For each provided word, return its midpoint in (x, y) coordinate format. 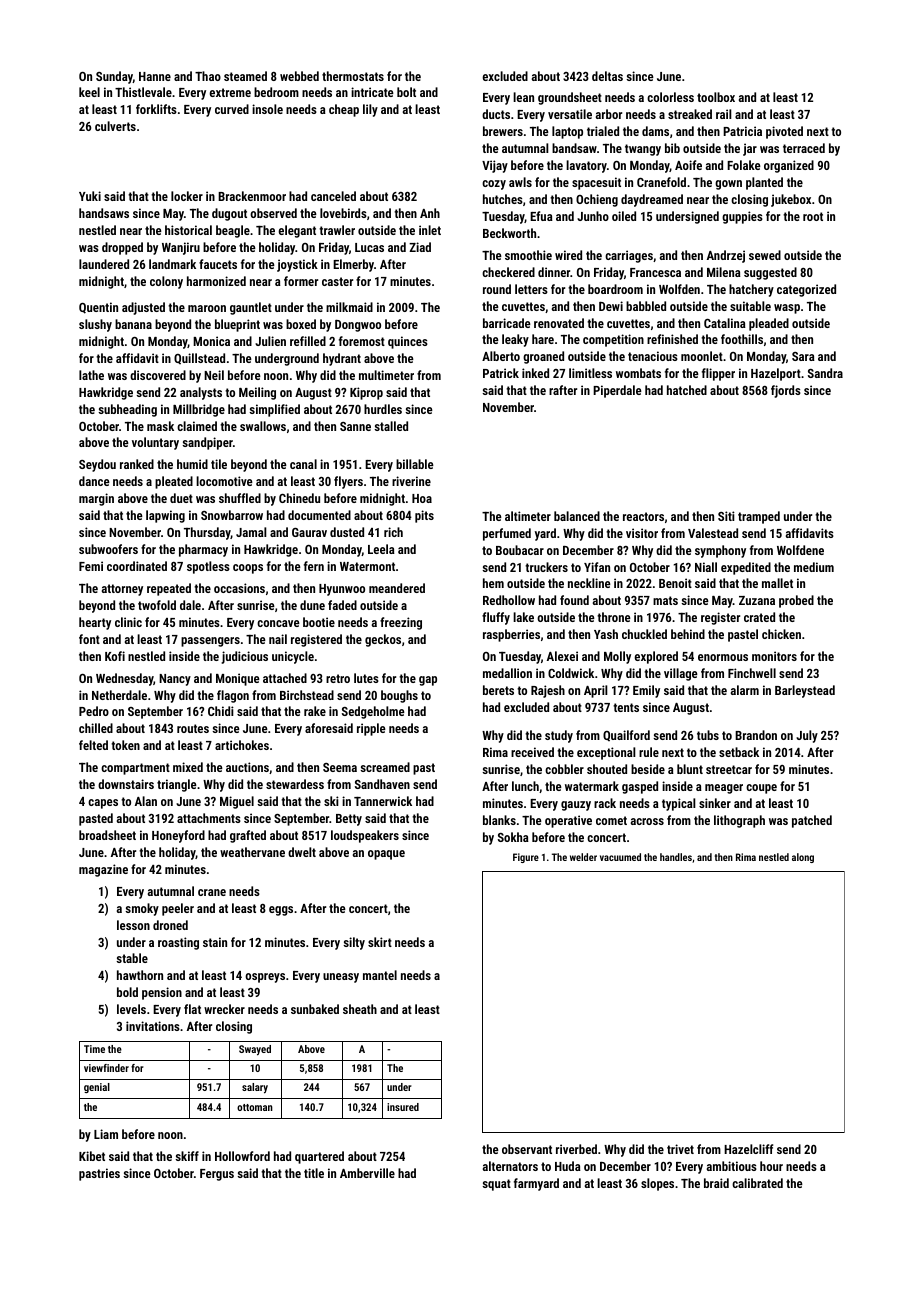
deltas (607, 76)
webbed (299, 76)
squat (496, 1185)
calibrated (757, 1183)
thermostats (353, 76)
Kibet (92, 1156)
